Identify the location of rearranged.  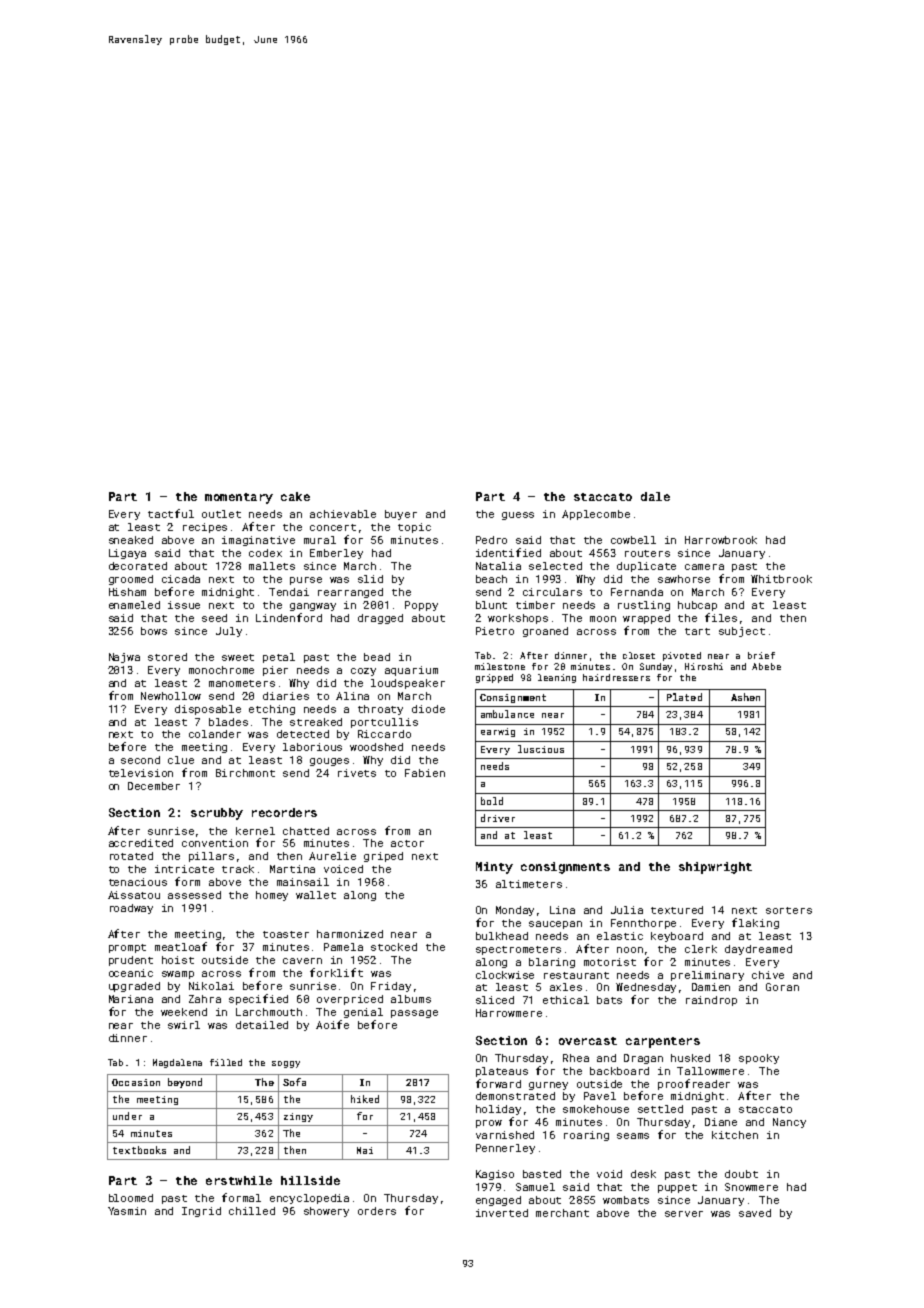
(350, 593).
